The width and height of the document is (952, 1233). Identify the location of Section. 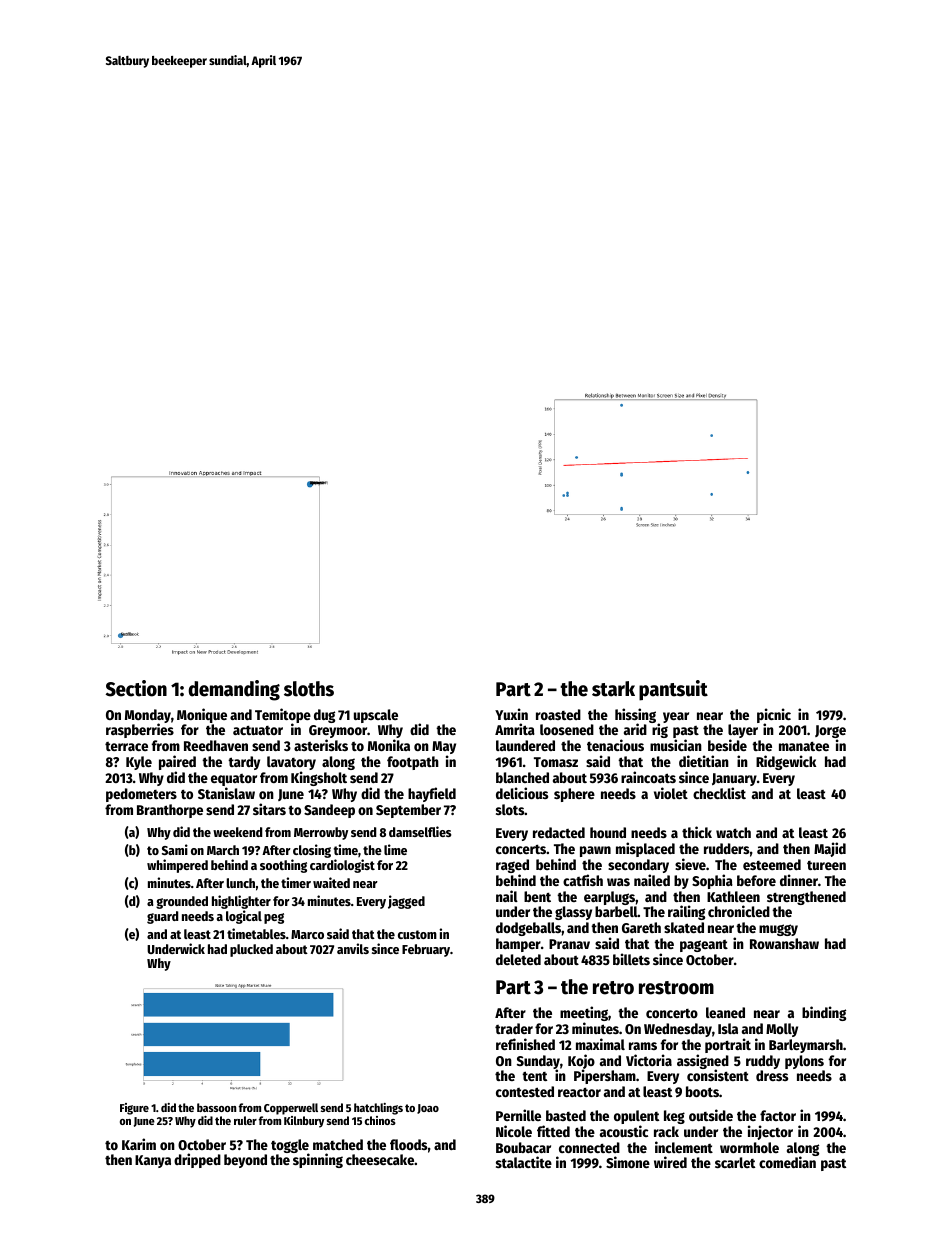
(136, 688).
